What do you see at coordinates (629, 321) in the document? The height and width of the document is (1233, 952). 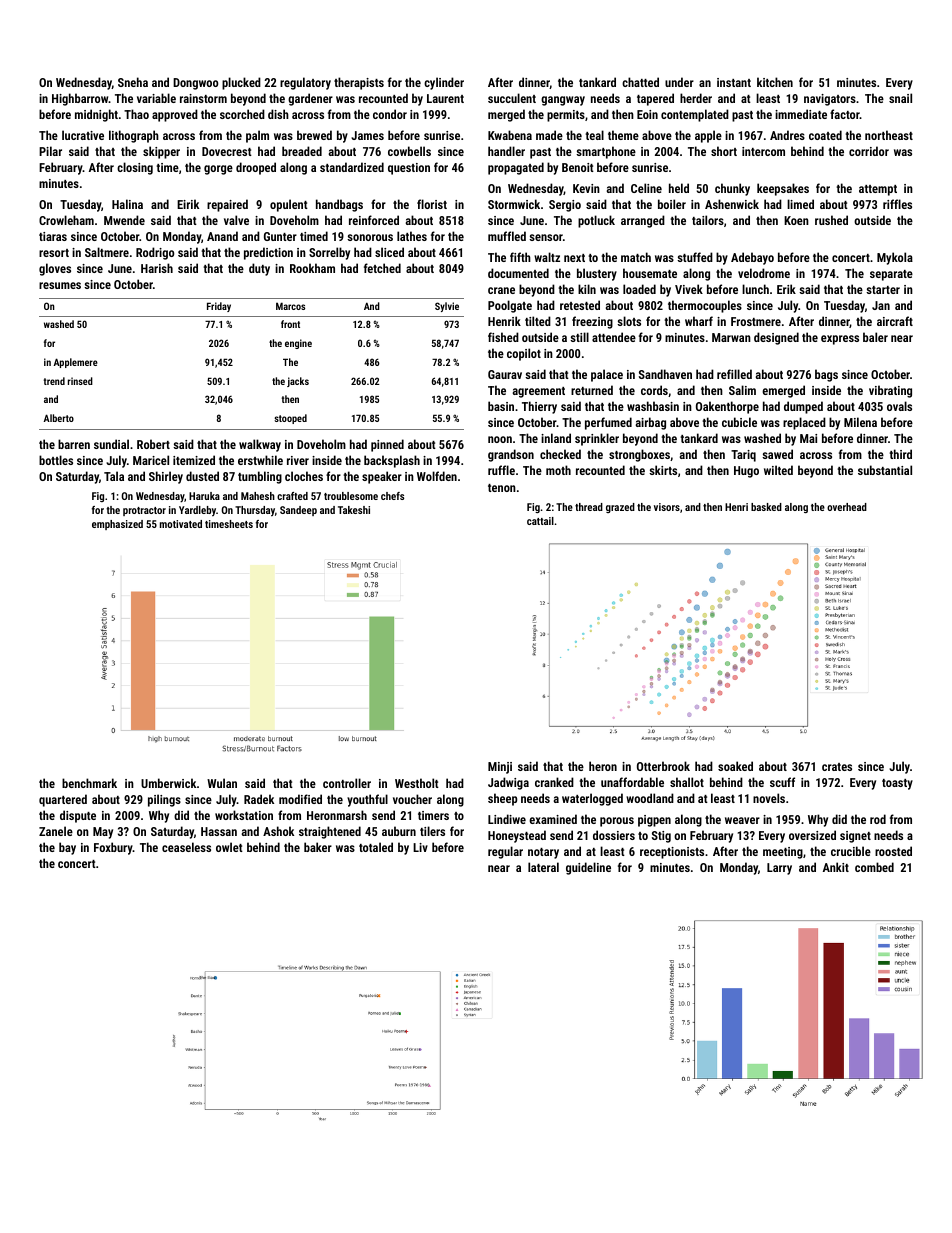 I see `slots` at bounding box center [629, 321].
